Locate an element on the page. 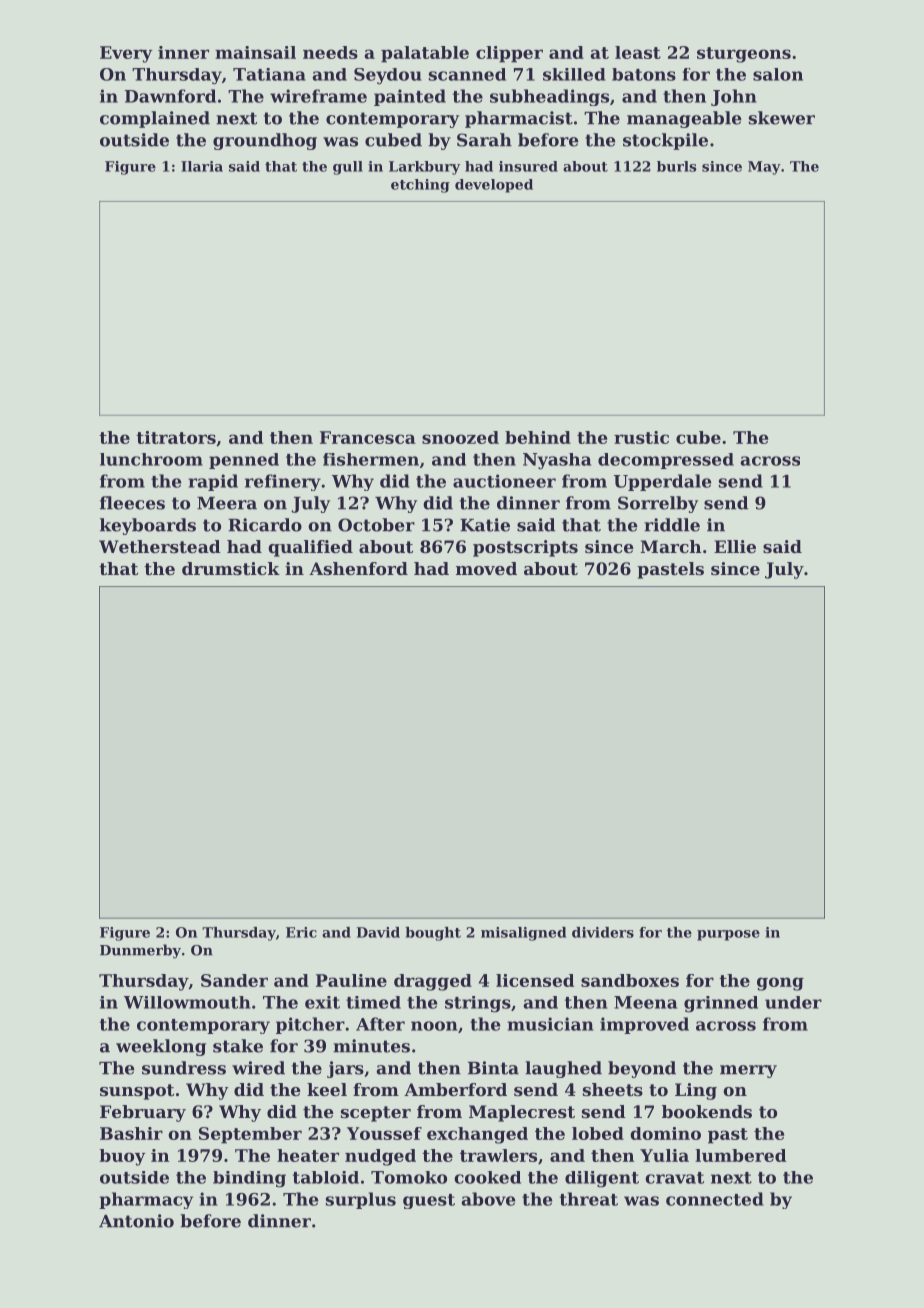  Antonio is located at coordinates (136, 1221).
